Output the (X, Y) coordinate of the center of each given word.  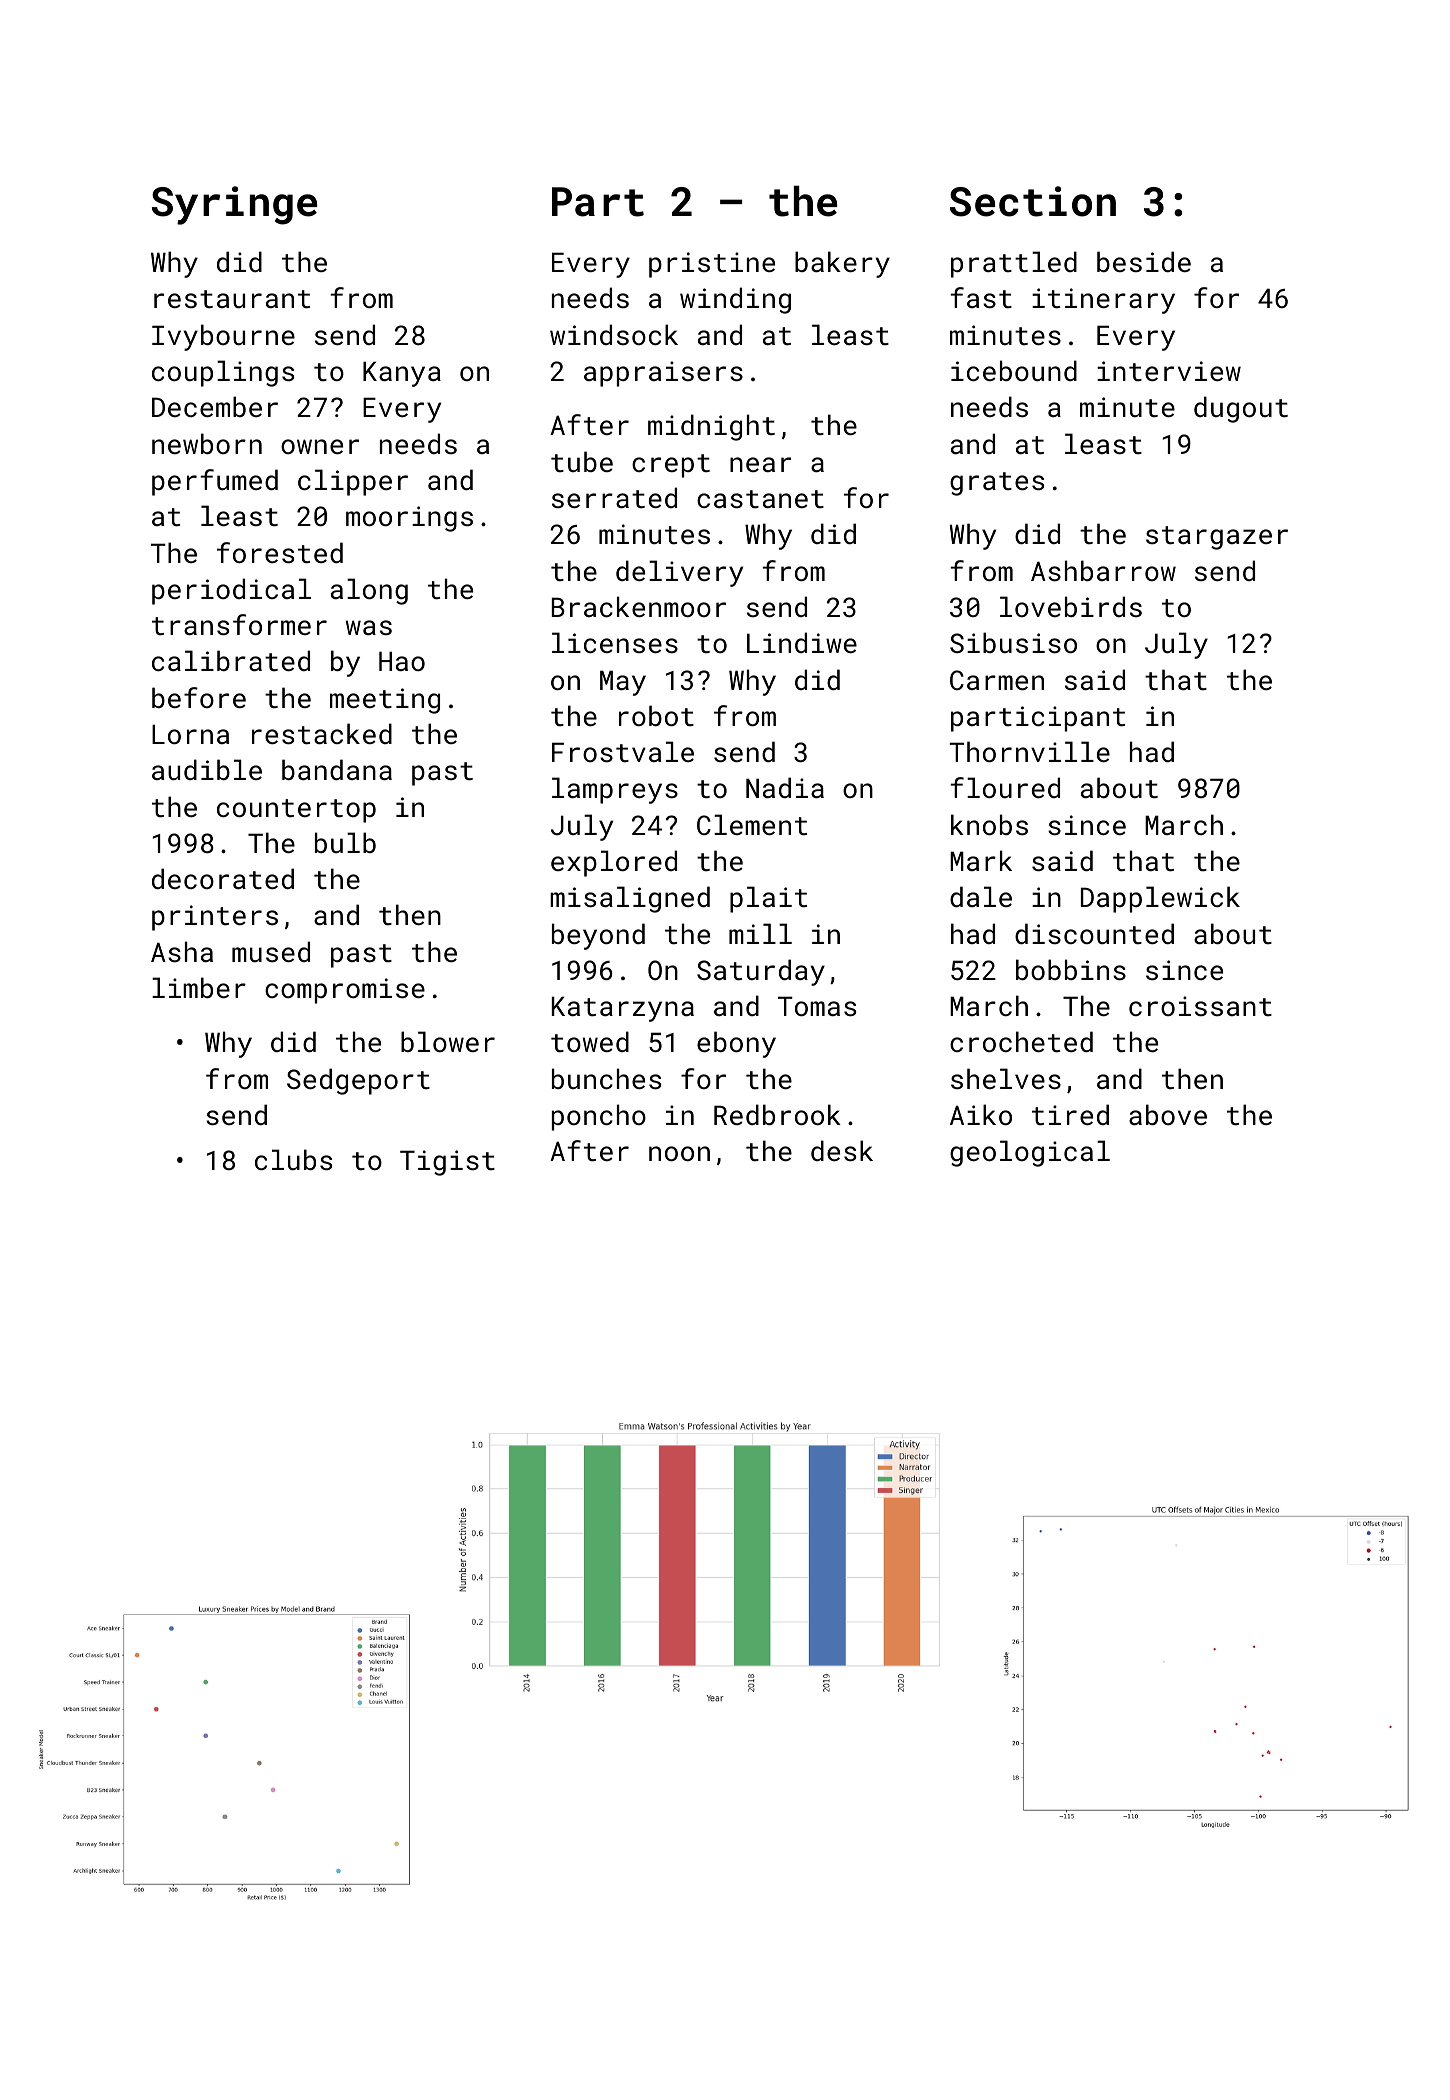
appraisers (663, 374)
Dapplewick (1160, 899)
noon (679, 1153)
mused (271, 951)
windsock (614, 334)
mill (760, 933)
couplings (223, 373)
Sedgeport (358, 1081)
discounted (1094, 933)
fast (981, 297)
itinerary (1103, 301)
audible (207, 769)
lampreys (615, 790)
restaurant (232, 299)
